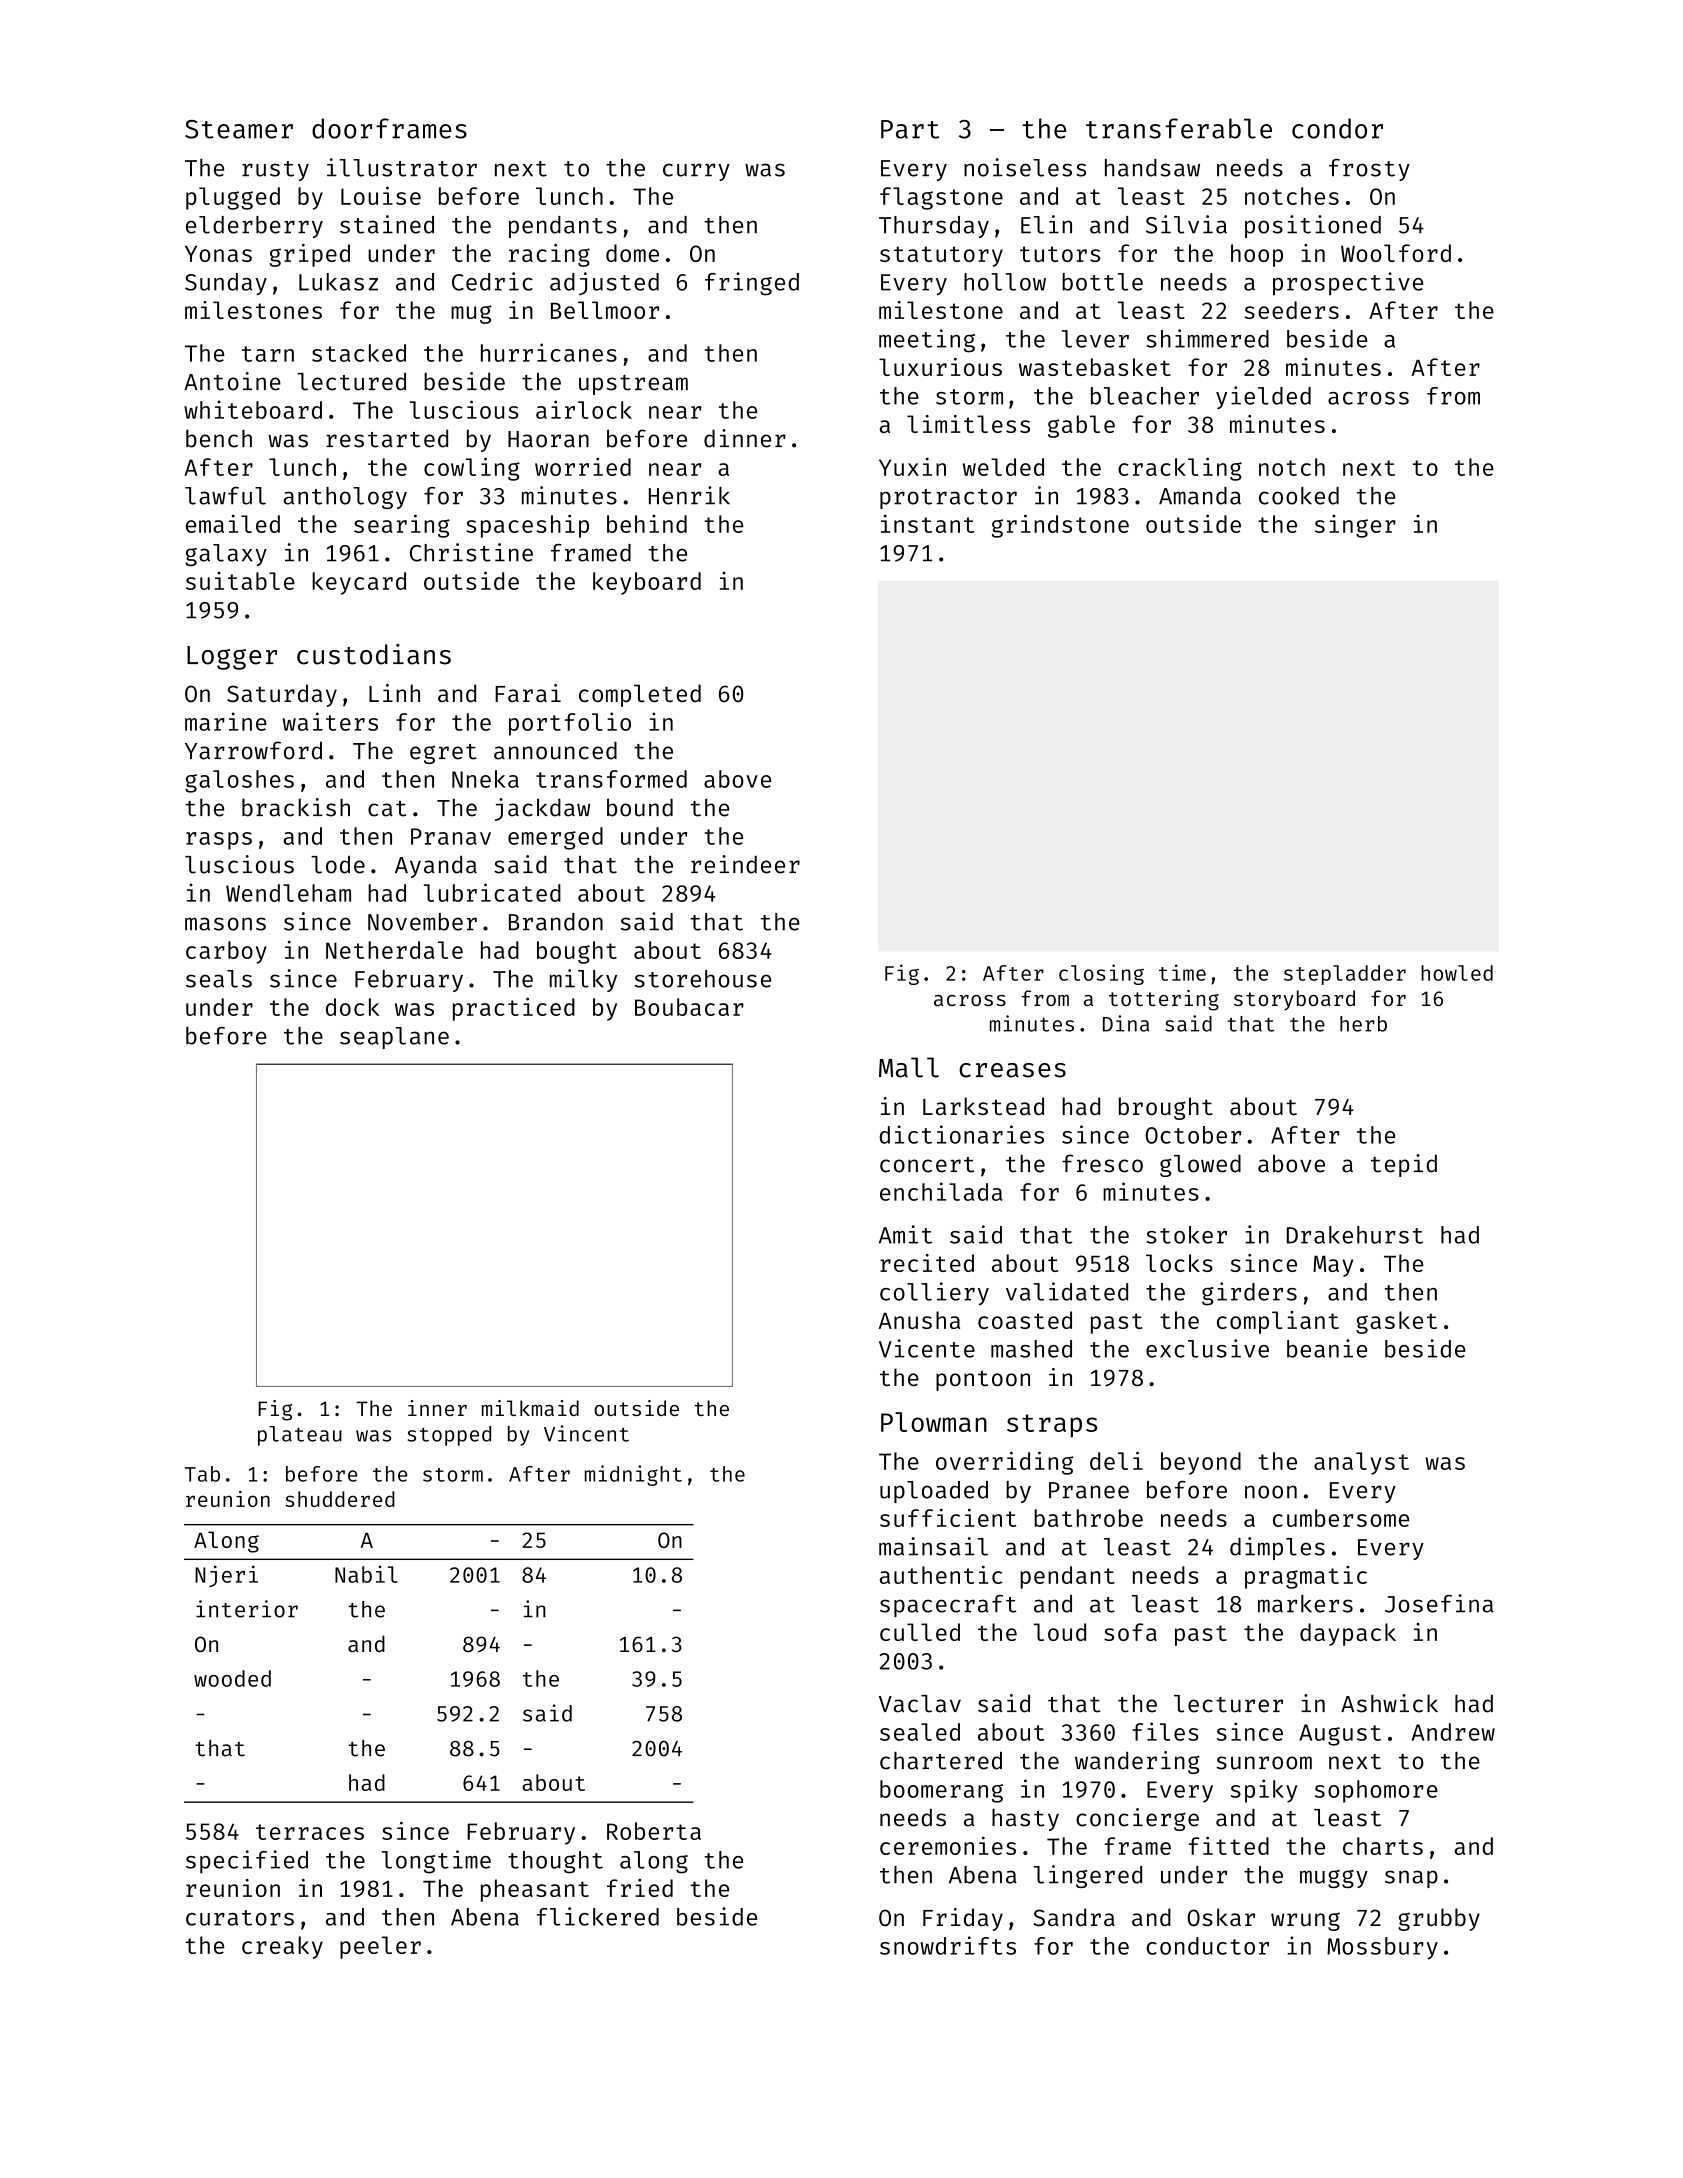 This document has width=1683, height=2178. I want to click on peeler, so click(380, 1947).
